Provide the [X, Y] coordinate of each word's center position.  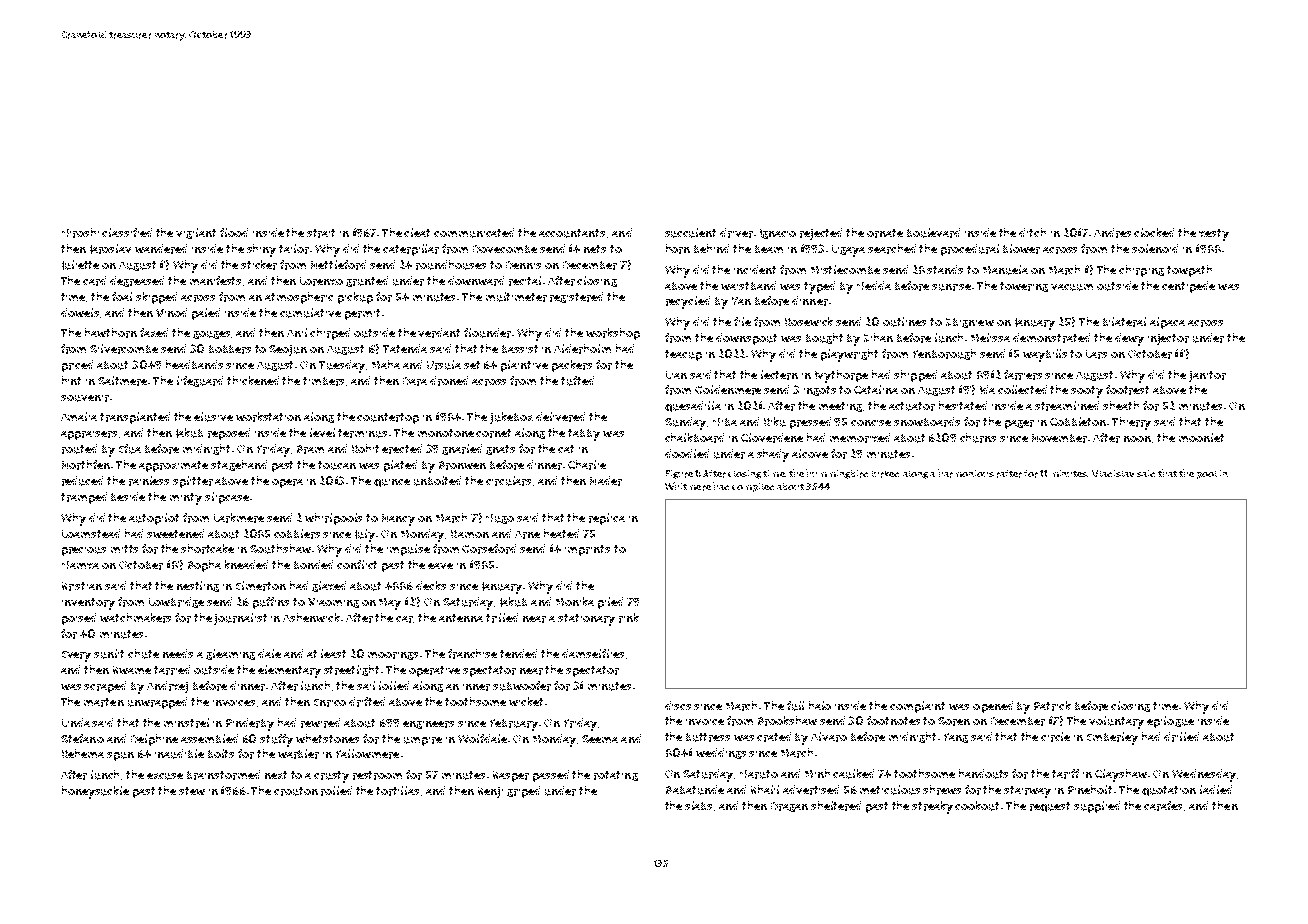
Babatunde [695, 790]
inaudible [179, 754]
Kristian [82, 586]
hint [71, 380]
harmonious [966, 473]
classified [127, 232]
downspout [746, 339]
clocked [1154, 232]
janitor [1207, 376]
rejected [821, 234]
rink [629, 618]
